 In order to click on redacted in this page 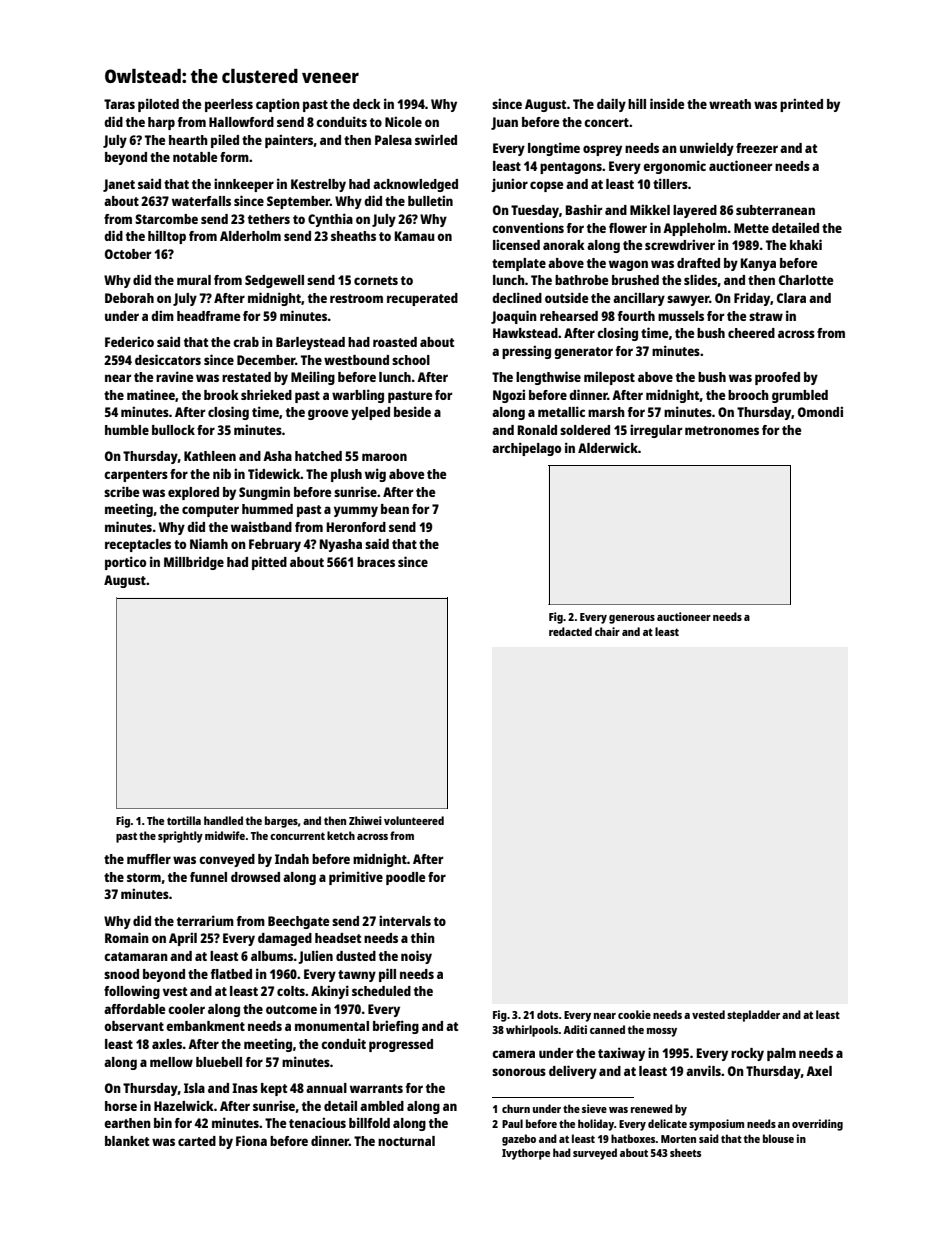, I will do `click(570, 631)`.
